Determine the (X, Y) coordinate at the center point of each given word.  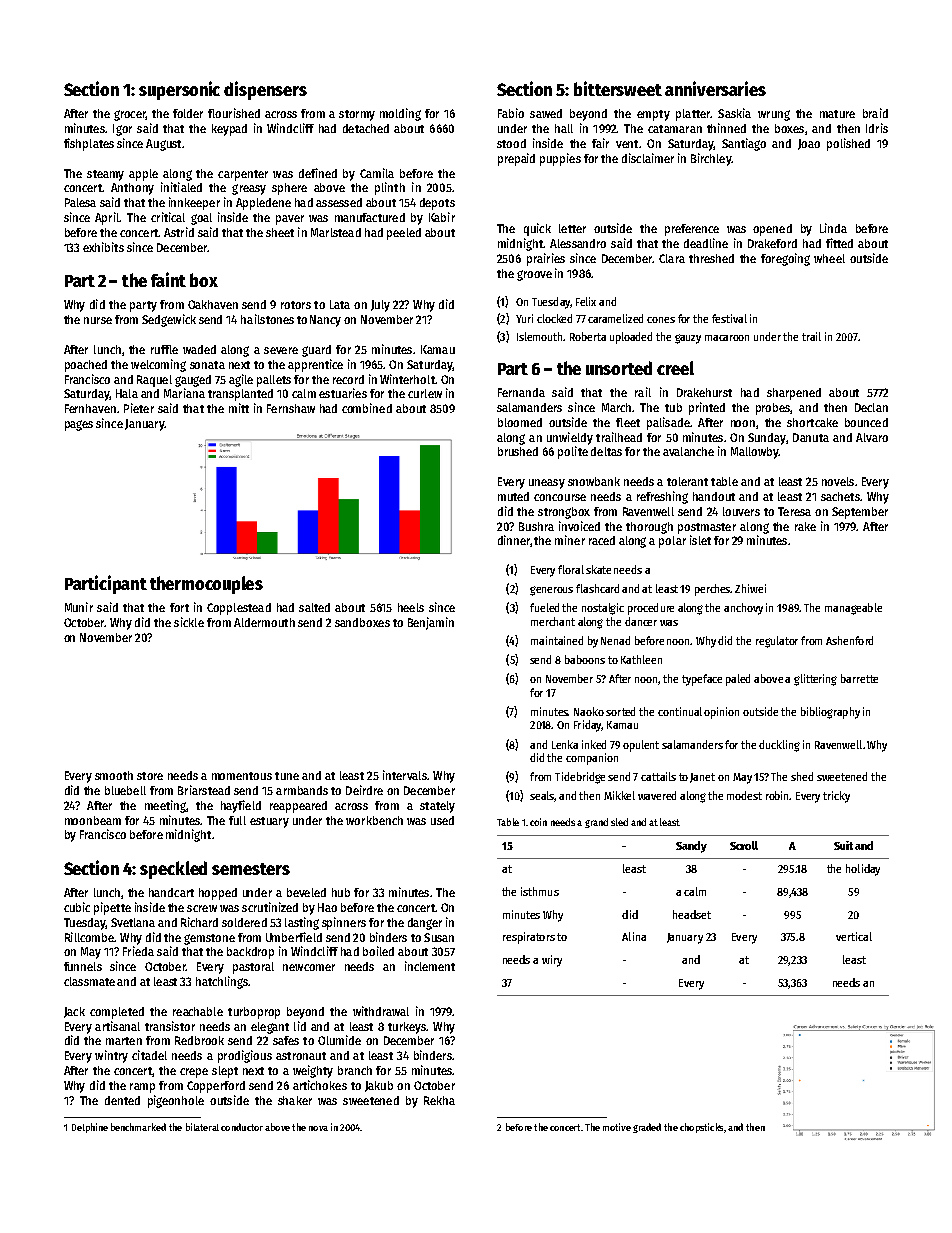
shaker (295, 1100)
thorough (649, 528)
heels (411, 607)
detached (366, 128)
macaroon (727, 338)
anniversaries (715, 88)
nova (318, 1128)
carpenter (243, 175)
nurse (98, 320)
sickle (189, 622)
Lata (340, 304)
